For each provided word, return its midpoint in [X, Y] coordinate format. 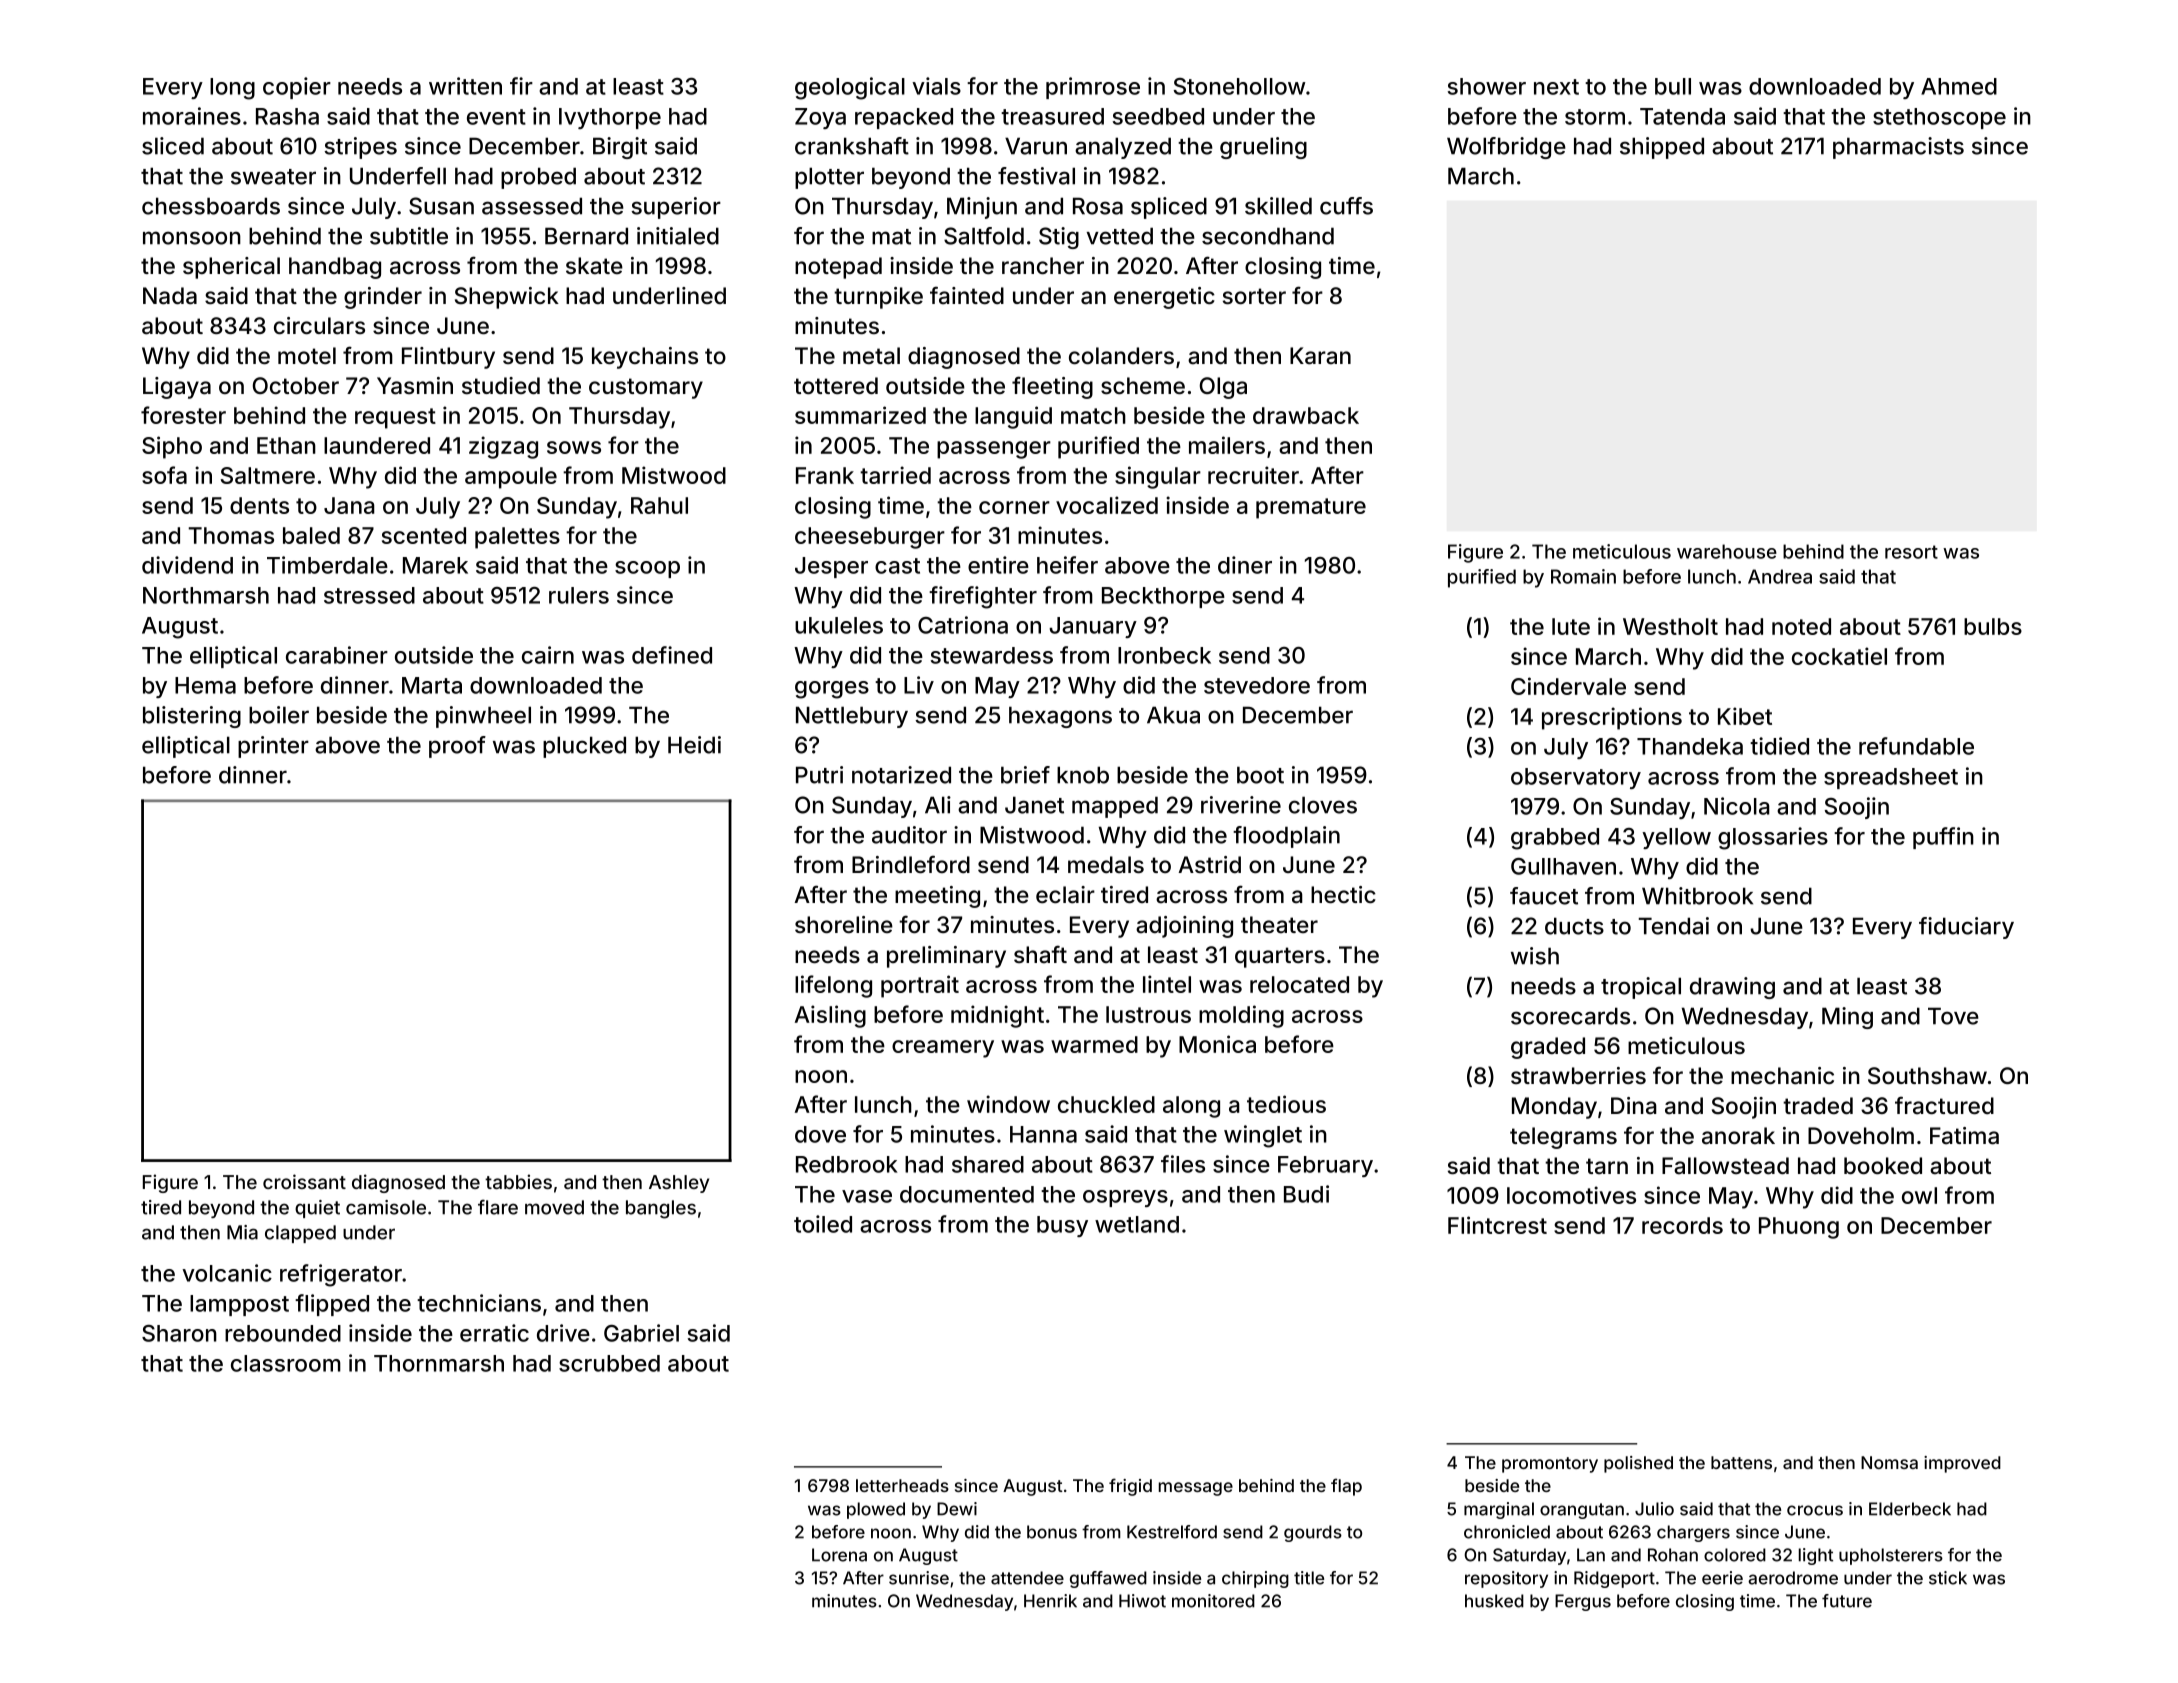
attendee [1027, 1578]
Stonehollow [1239, 86]
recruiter [1253, 475]
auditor [909, 835]
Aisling [830, 1016]
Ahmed [1959, 86]
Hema [205, 685]
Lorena [839, 1555]
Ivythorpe [610, 118]
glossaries [1773, 838]
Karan [1320, 356]
